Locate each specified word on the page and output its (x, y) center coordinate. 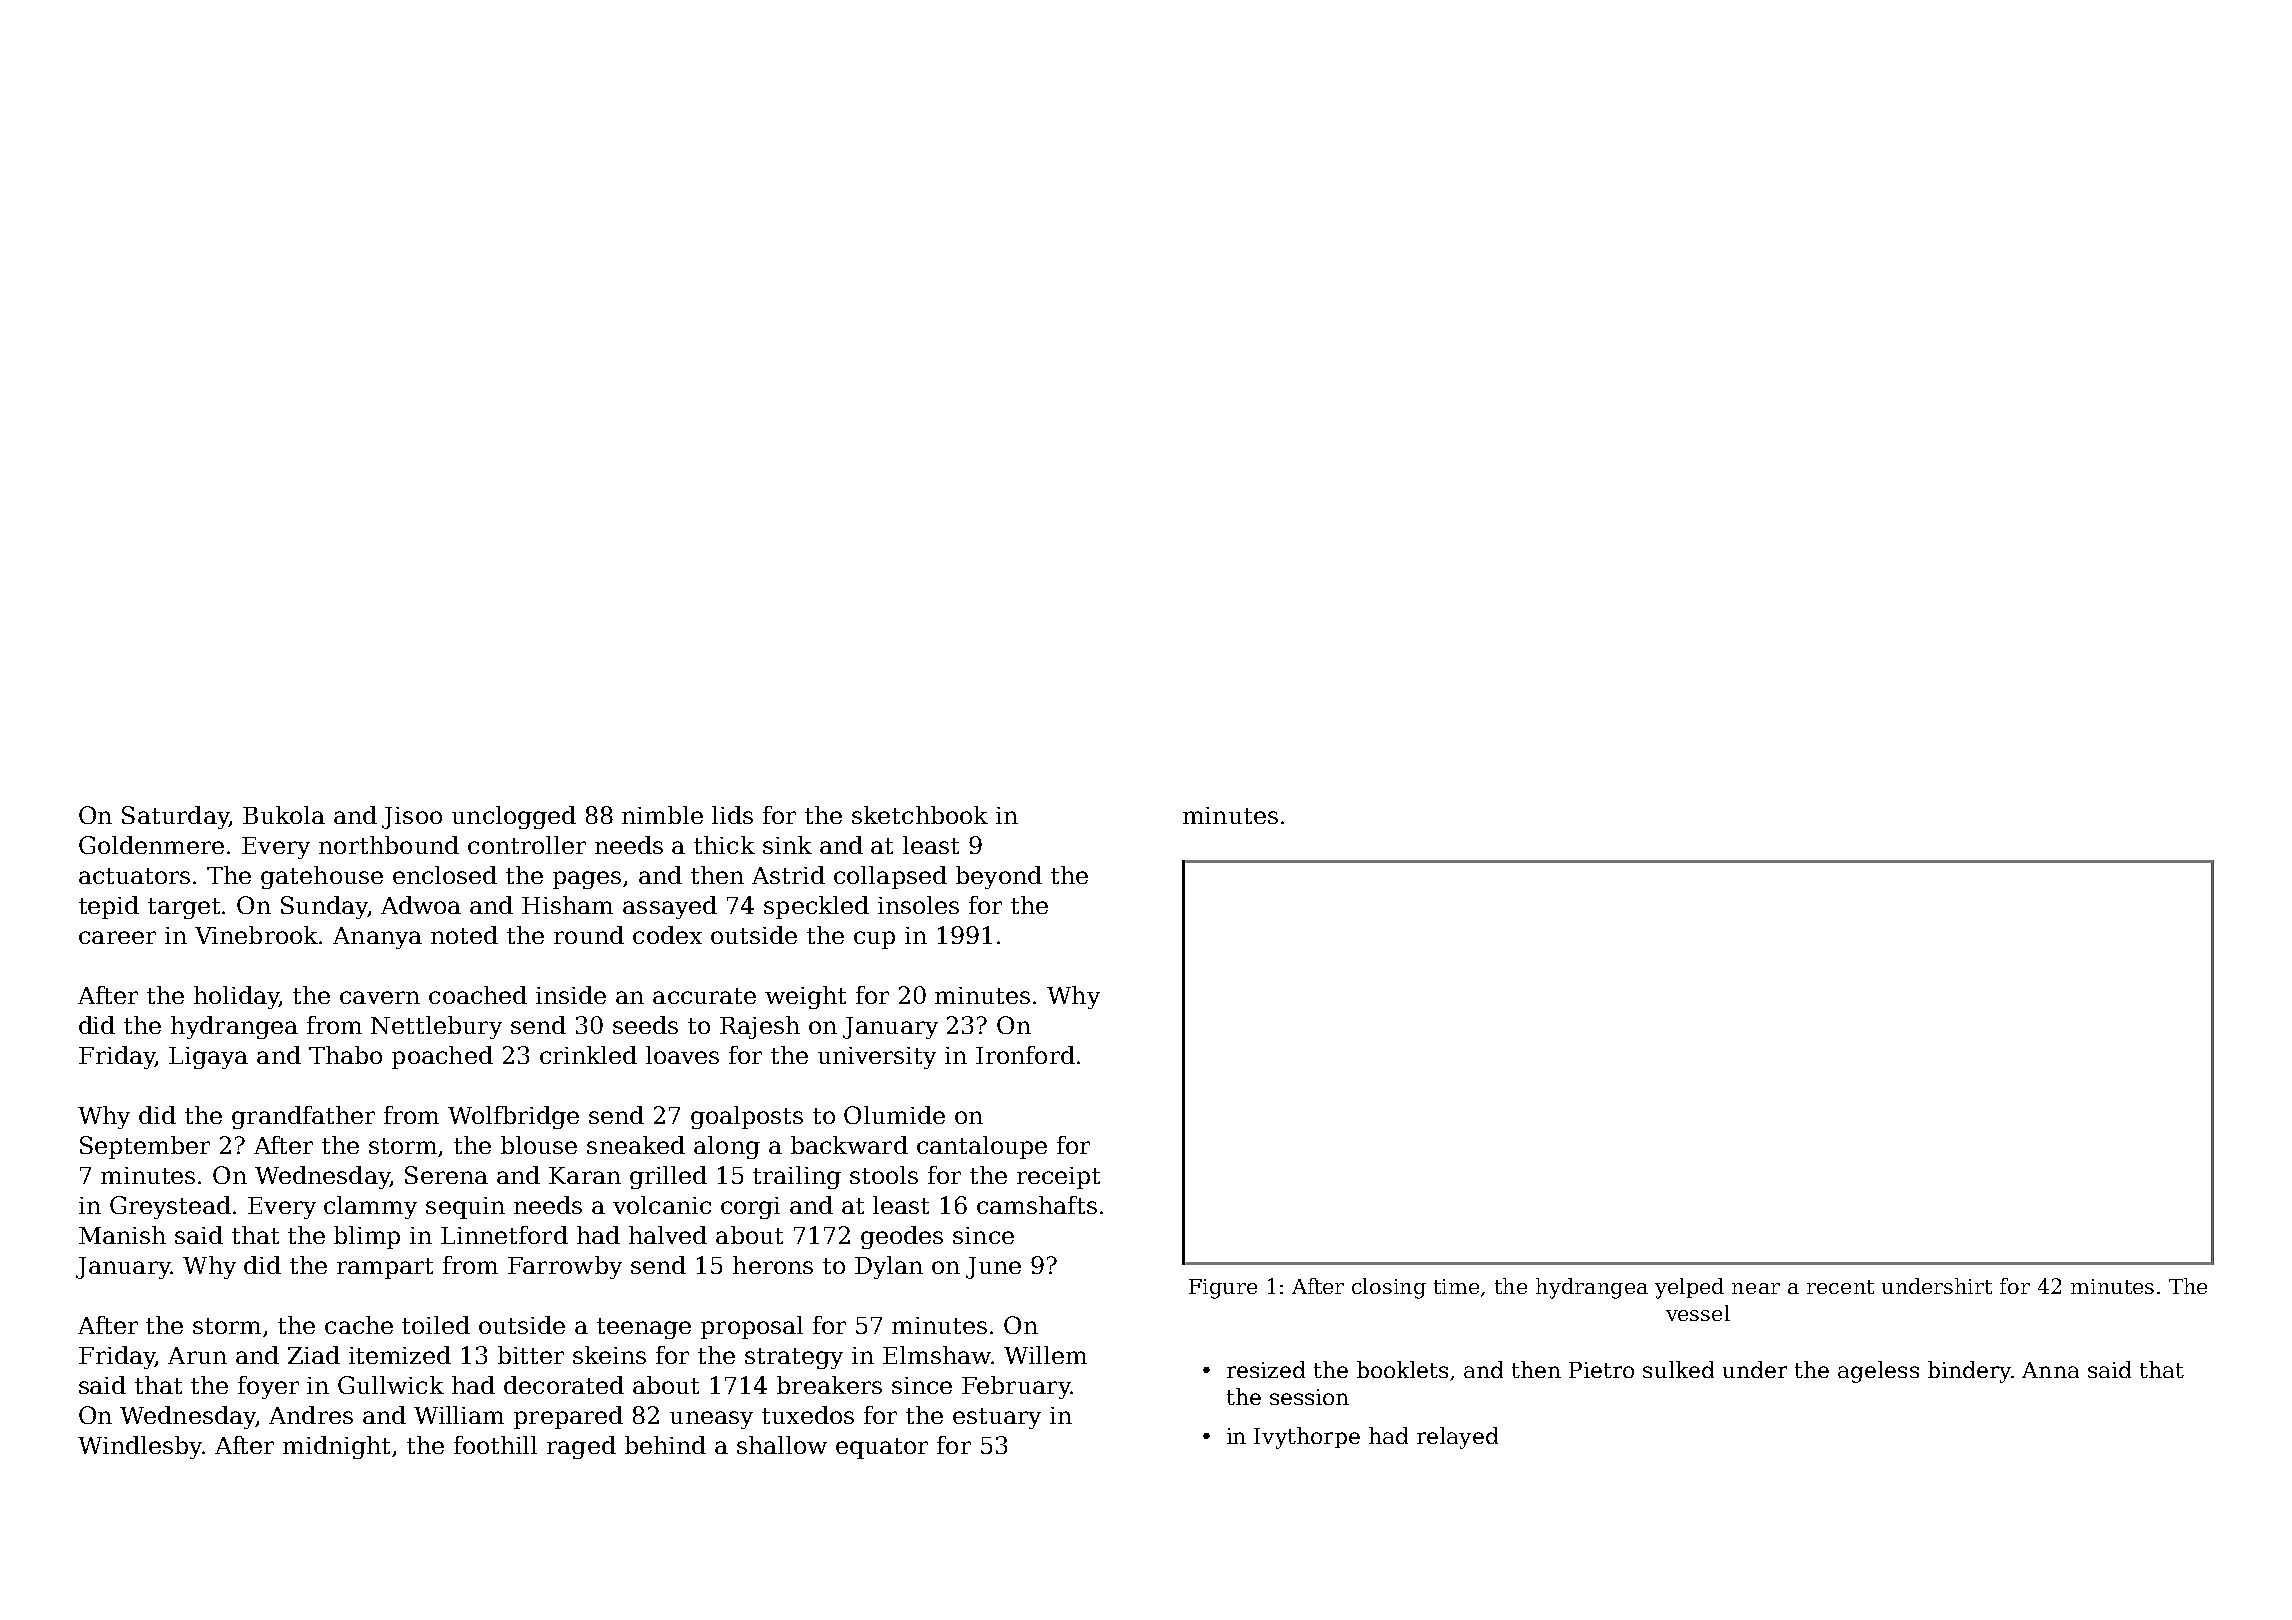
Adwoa (421, 905)
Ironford (1025, 1055)
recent (1840, 1287)
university (877, 1058)
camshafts (1037, 1205)
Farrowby (565, 1267)
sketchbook (920, 815)
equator (882, 1448)
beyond (999, 877)
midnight (336, 1447)
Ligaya (208, 1058)
